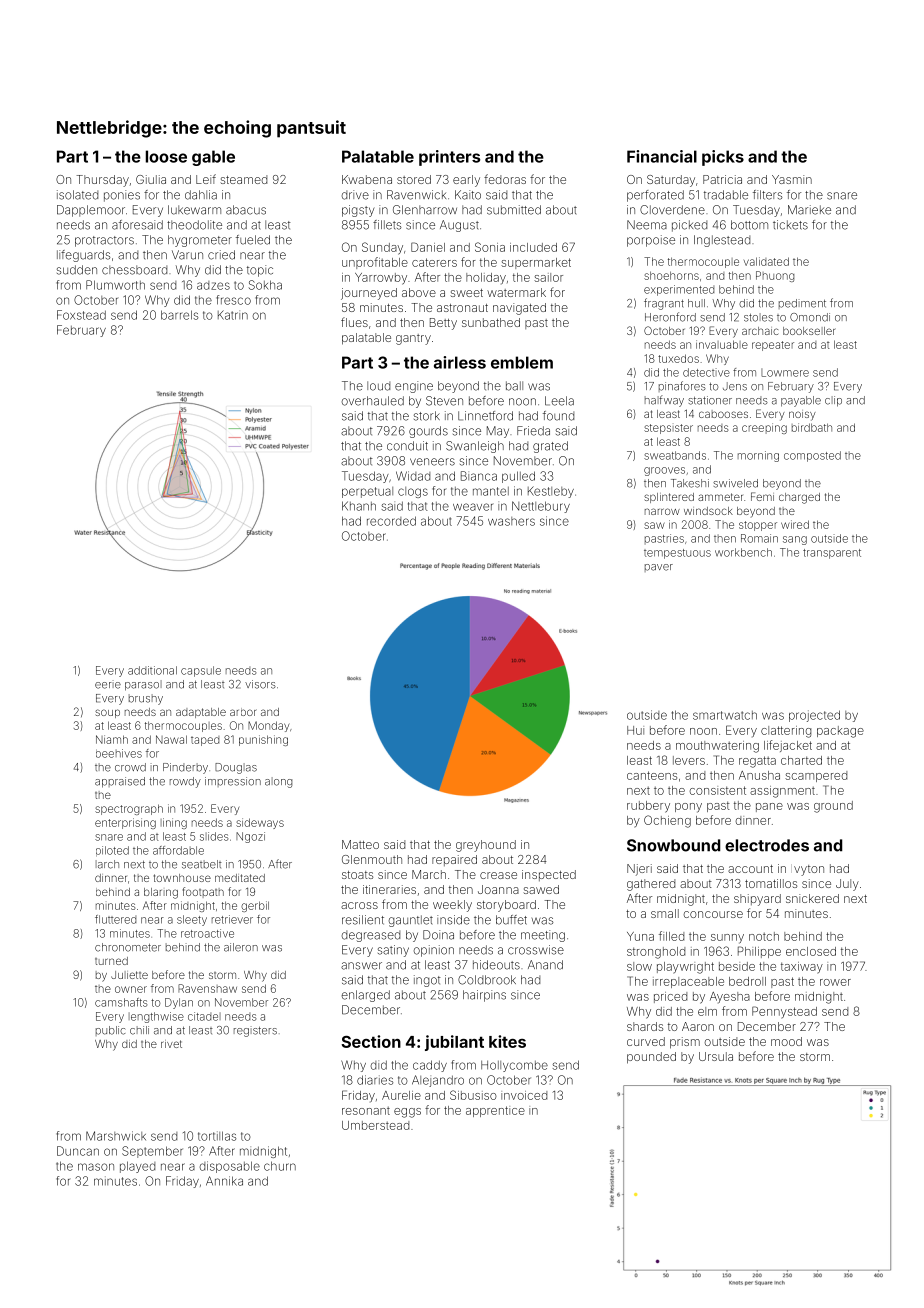  What do you see at coordinates (83, 256) in the page?
I see `lifeguards` at bounding box center [83, 256].
